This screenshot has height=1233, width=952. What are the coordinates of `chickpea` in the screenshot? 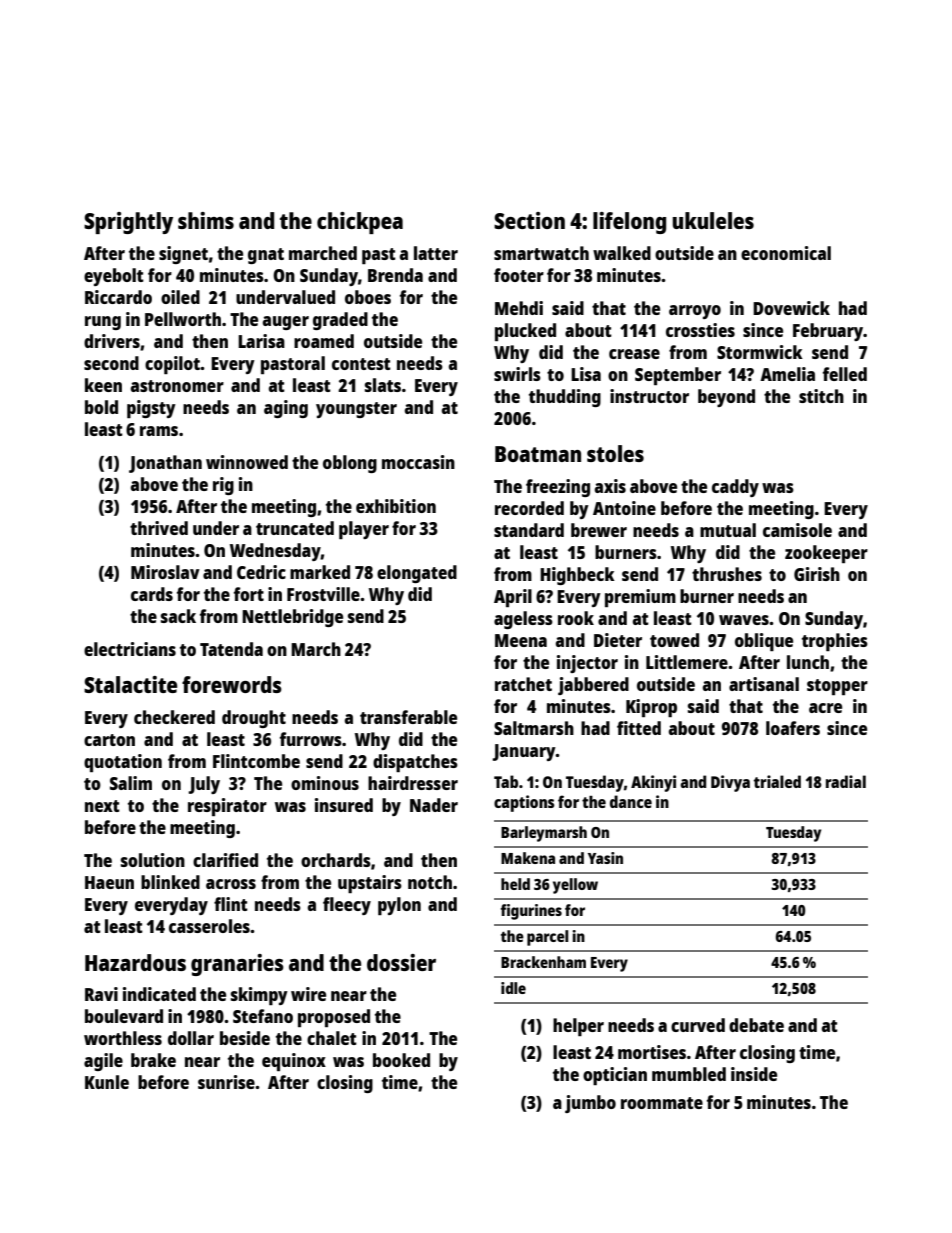 It's located at (360, 223).
